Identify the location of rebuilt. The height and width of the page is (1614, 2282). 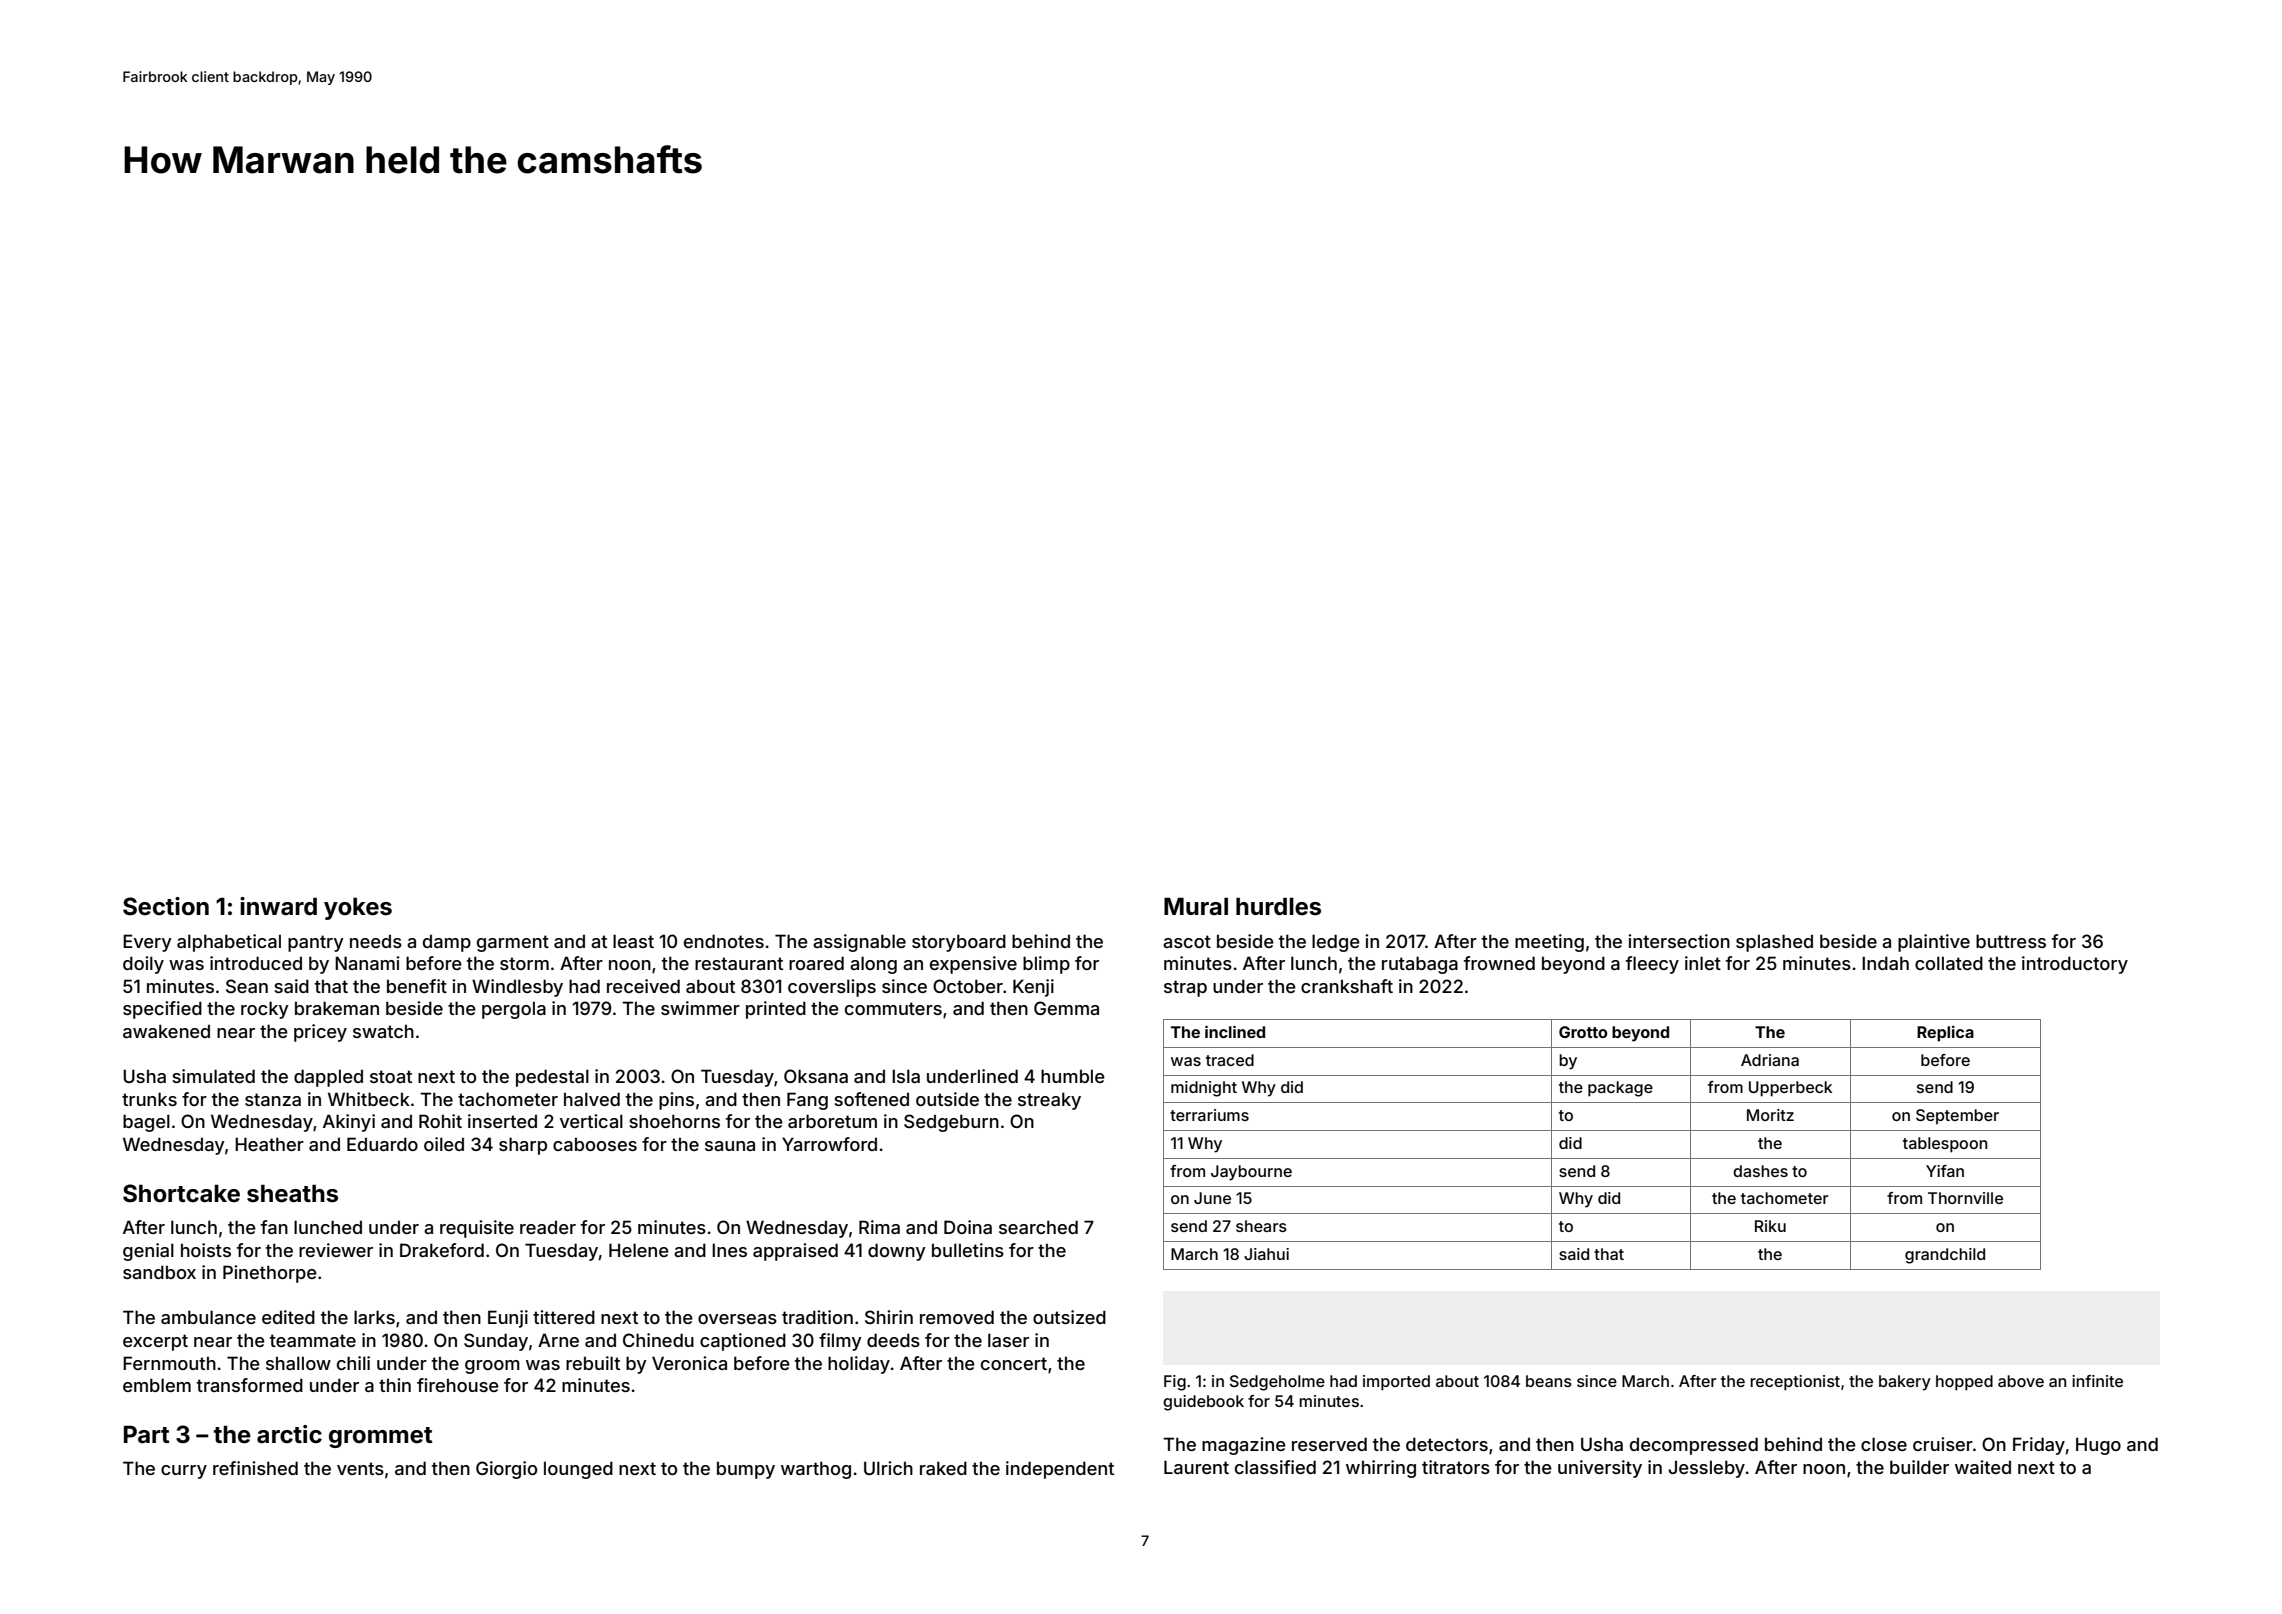
(593, 1363).
